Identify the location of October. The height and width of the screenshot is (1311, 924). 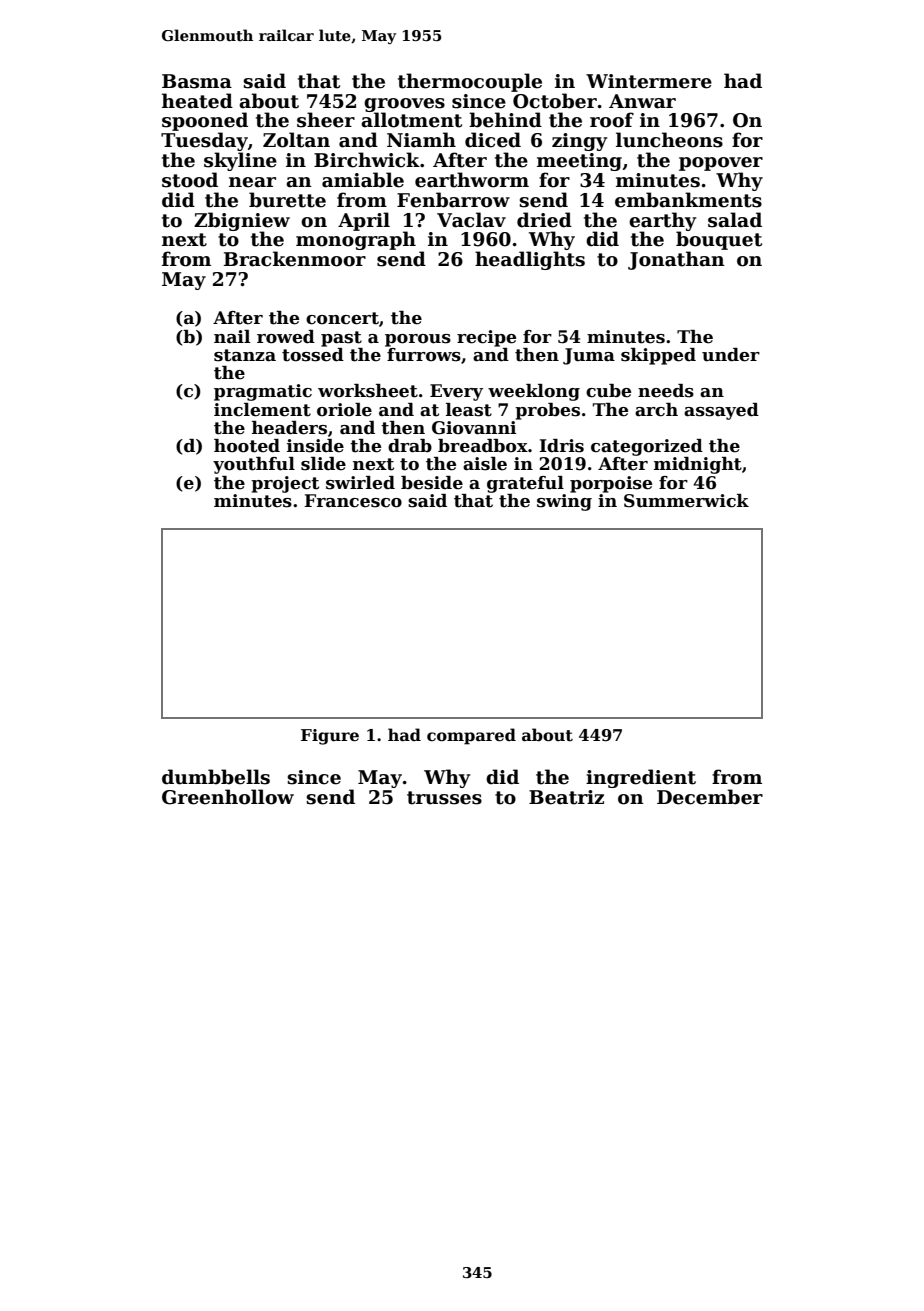
(555, 101).
